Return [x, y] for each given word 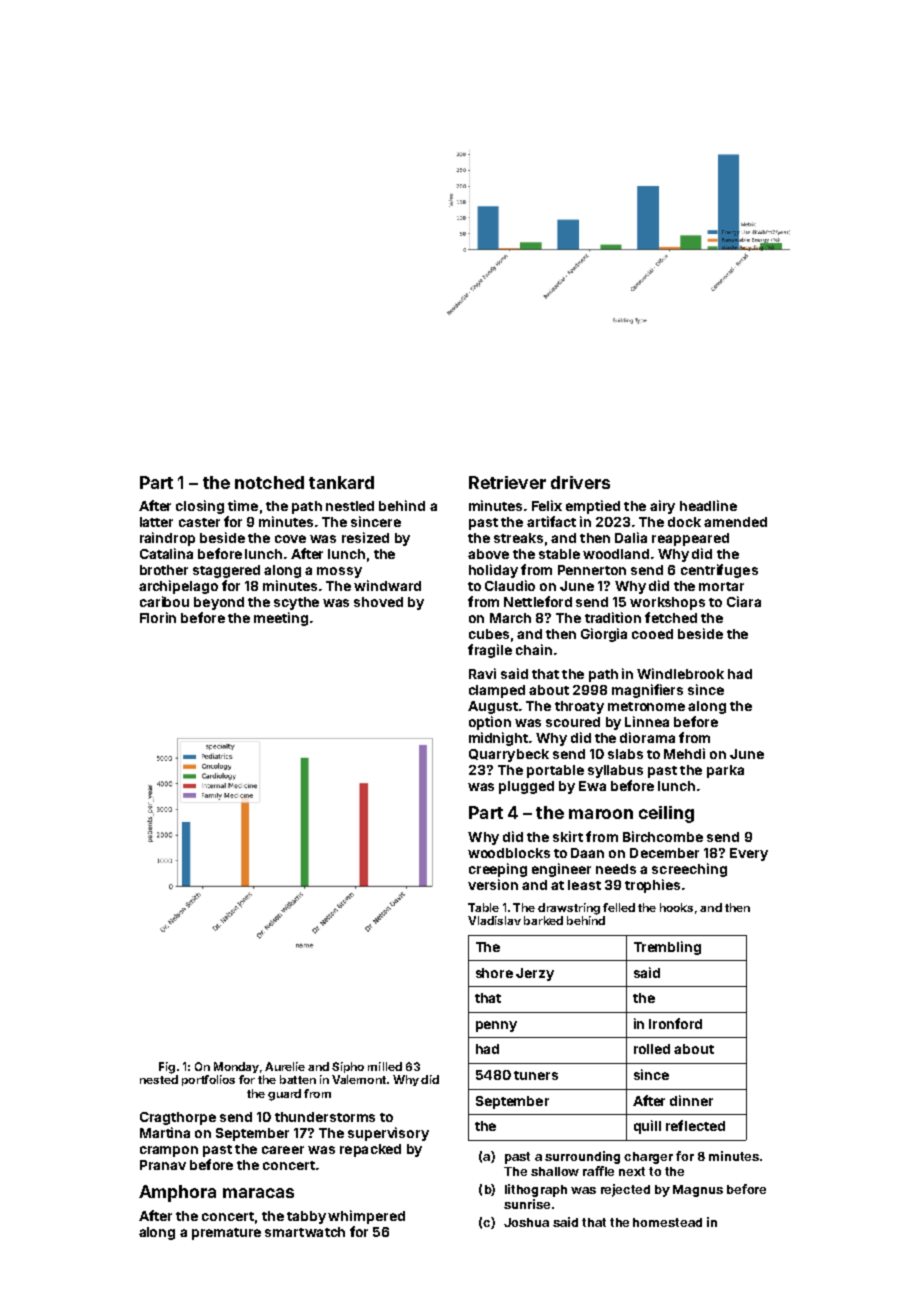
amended [735, 522]
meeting [281, 619]
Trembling [667, 948]
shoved [378, 602]
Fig [167, 1068]
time [243, 505]
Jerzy [535, 974]
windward [387, 585]
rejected [625, 1190]
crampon [169, 1151]
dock [684, 522]
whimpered [366, 1217]
